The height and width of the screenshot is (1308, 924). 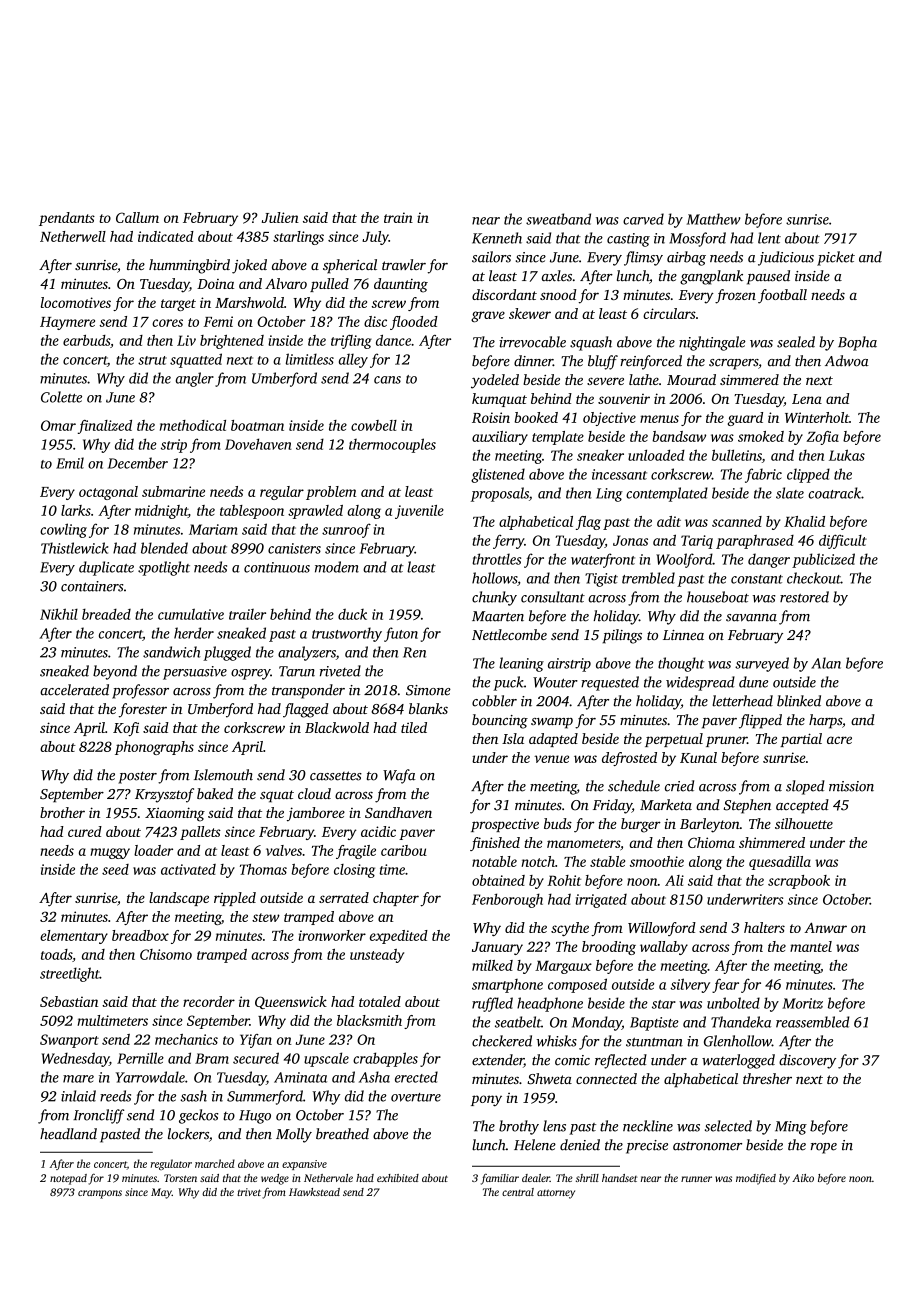 I want to click on acre, so click(x=839, y=740).
